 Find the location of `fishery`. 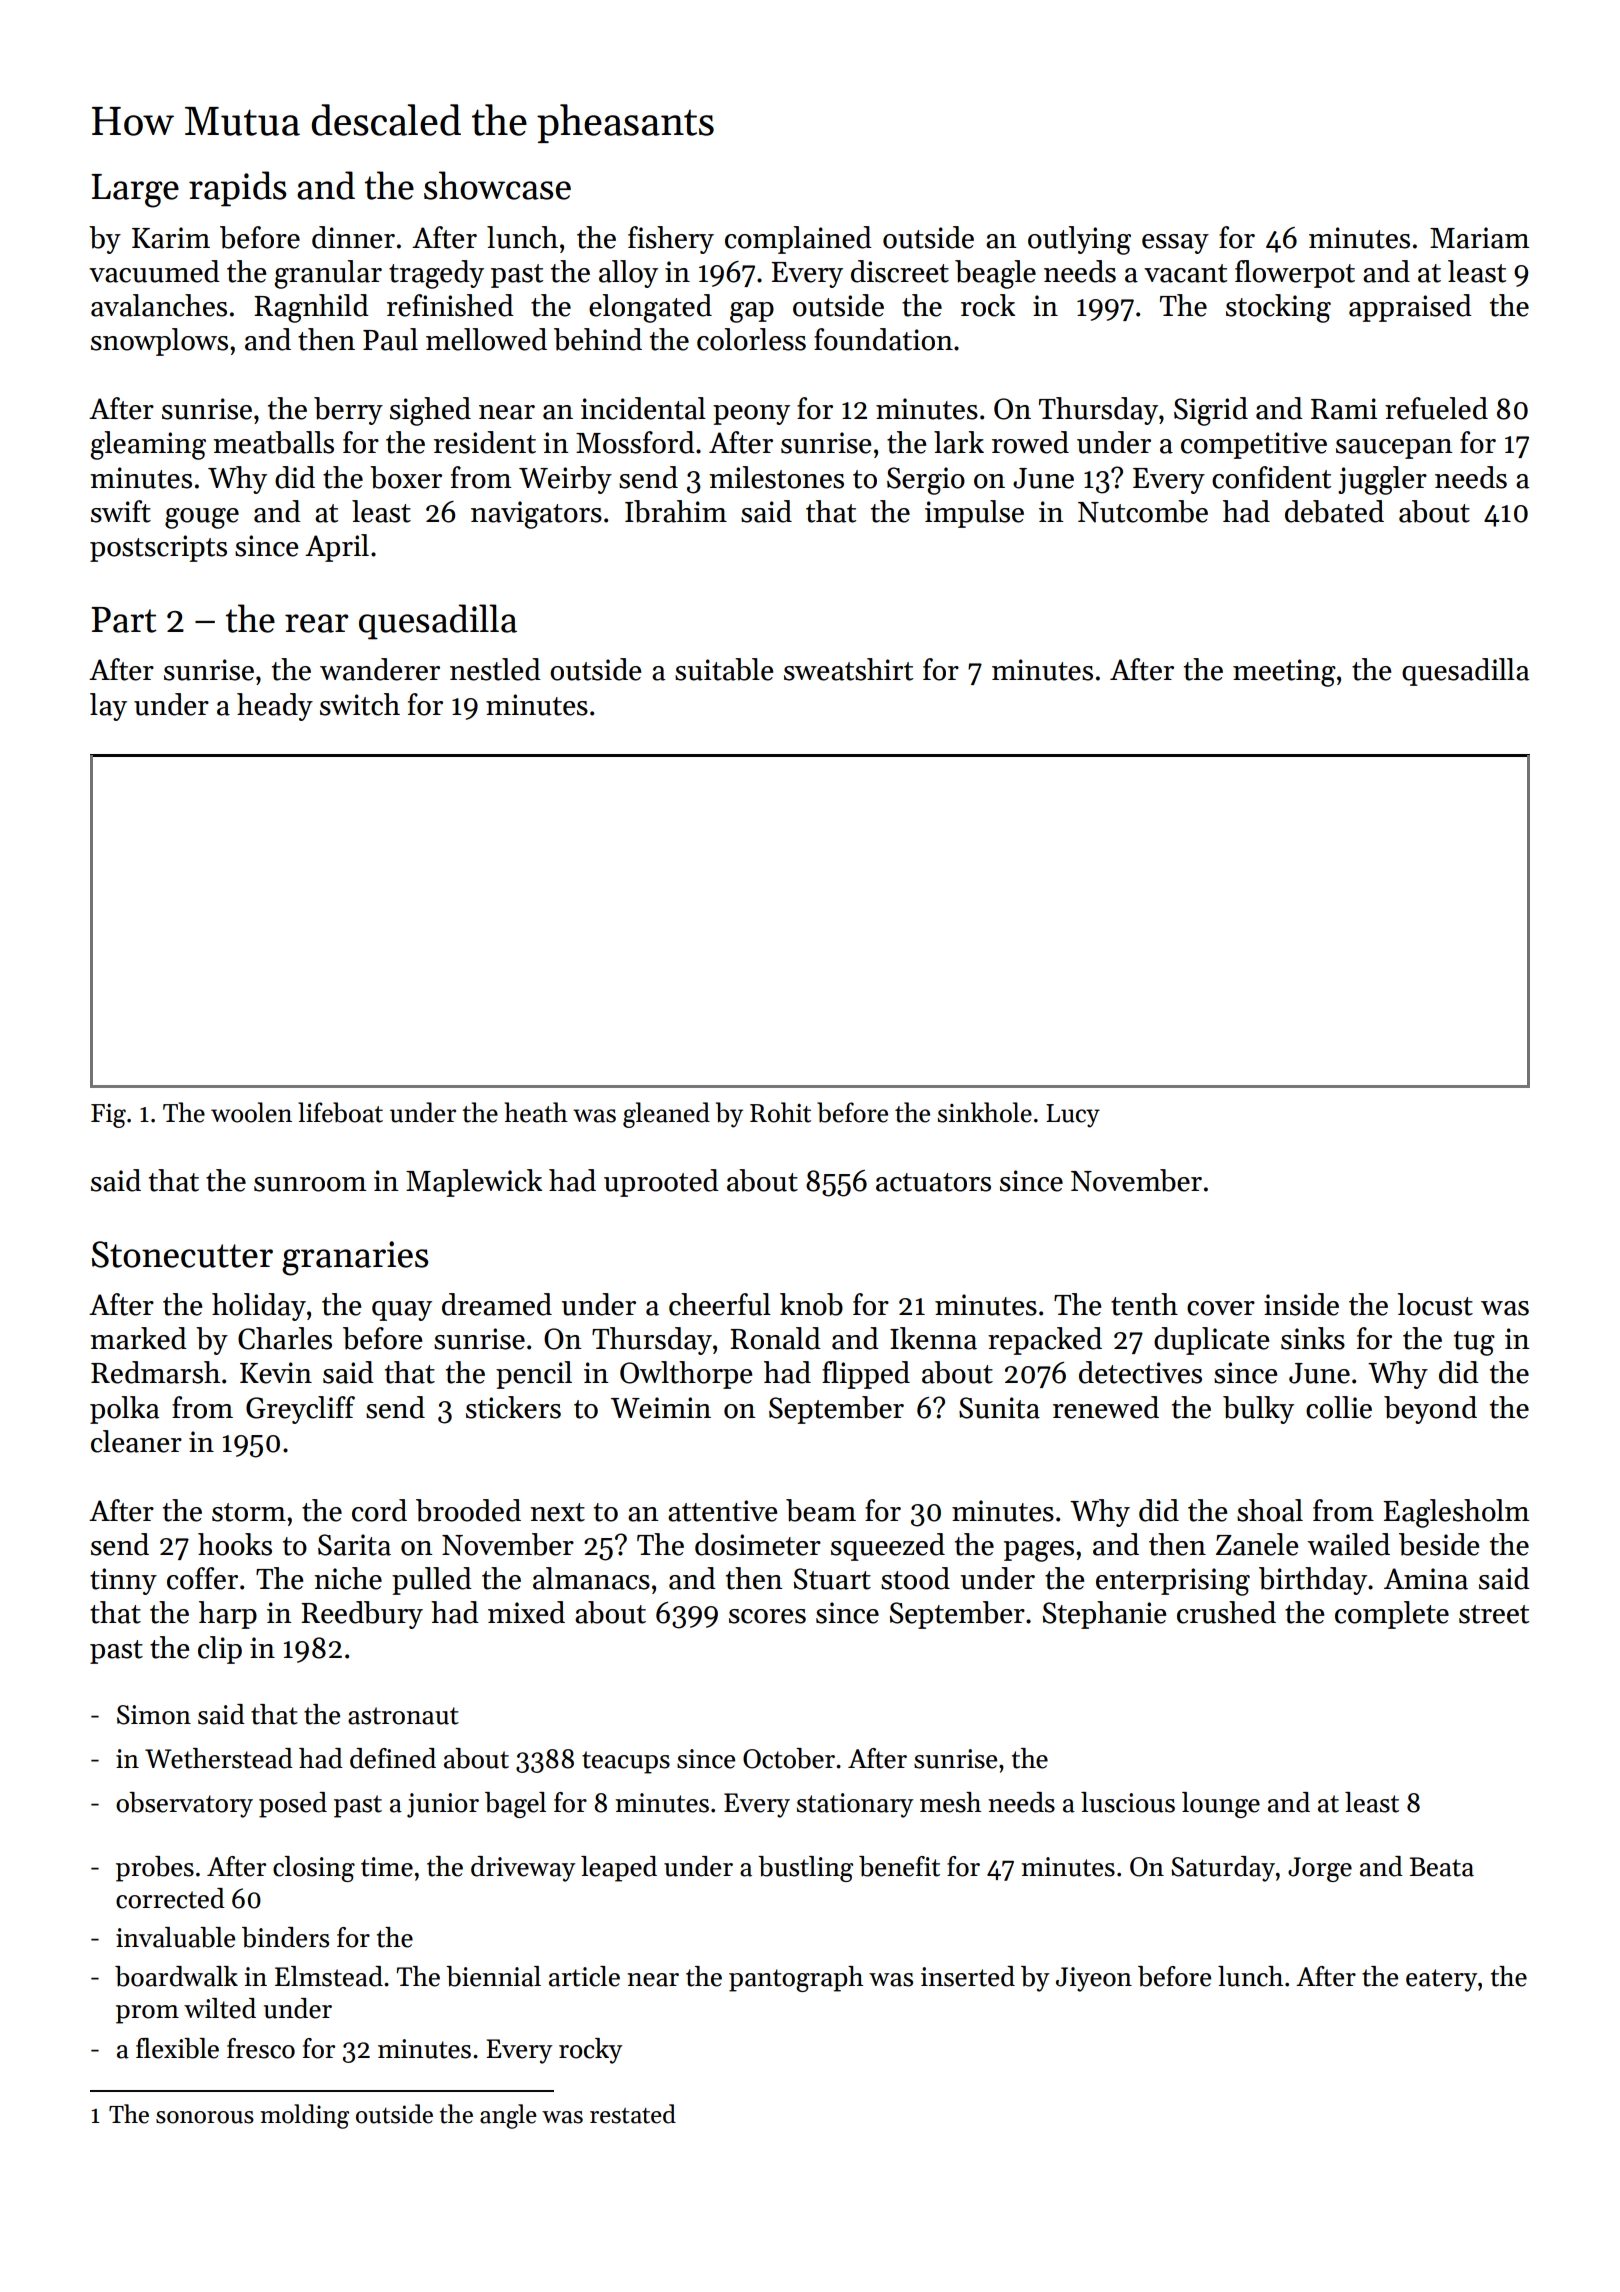

fishery is located at coordinates (671, 240).
